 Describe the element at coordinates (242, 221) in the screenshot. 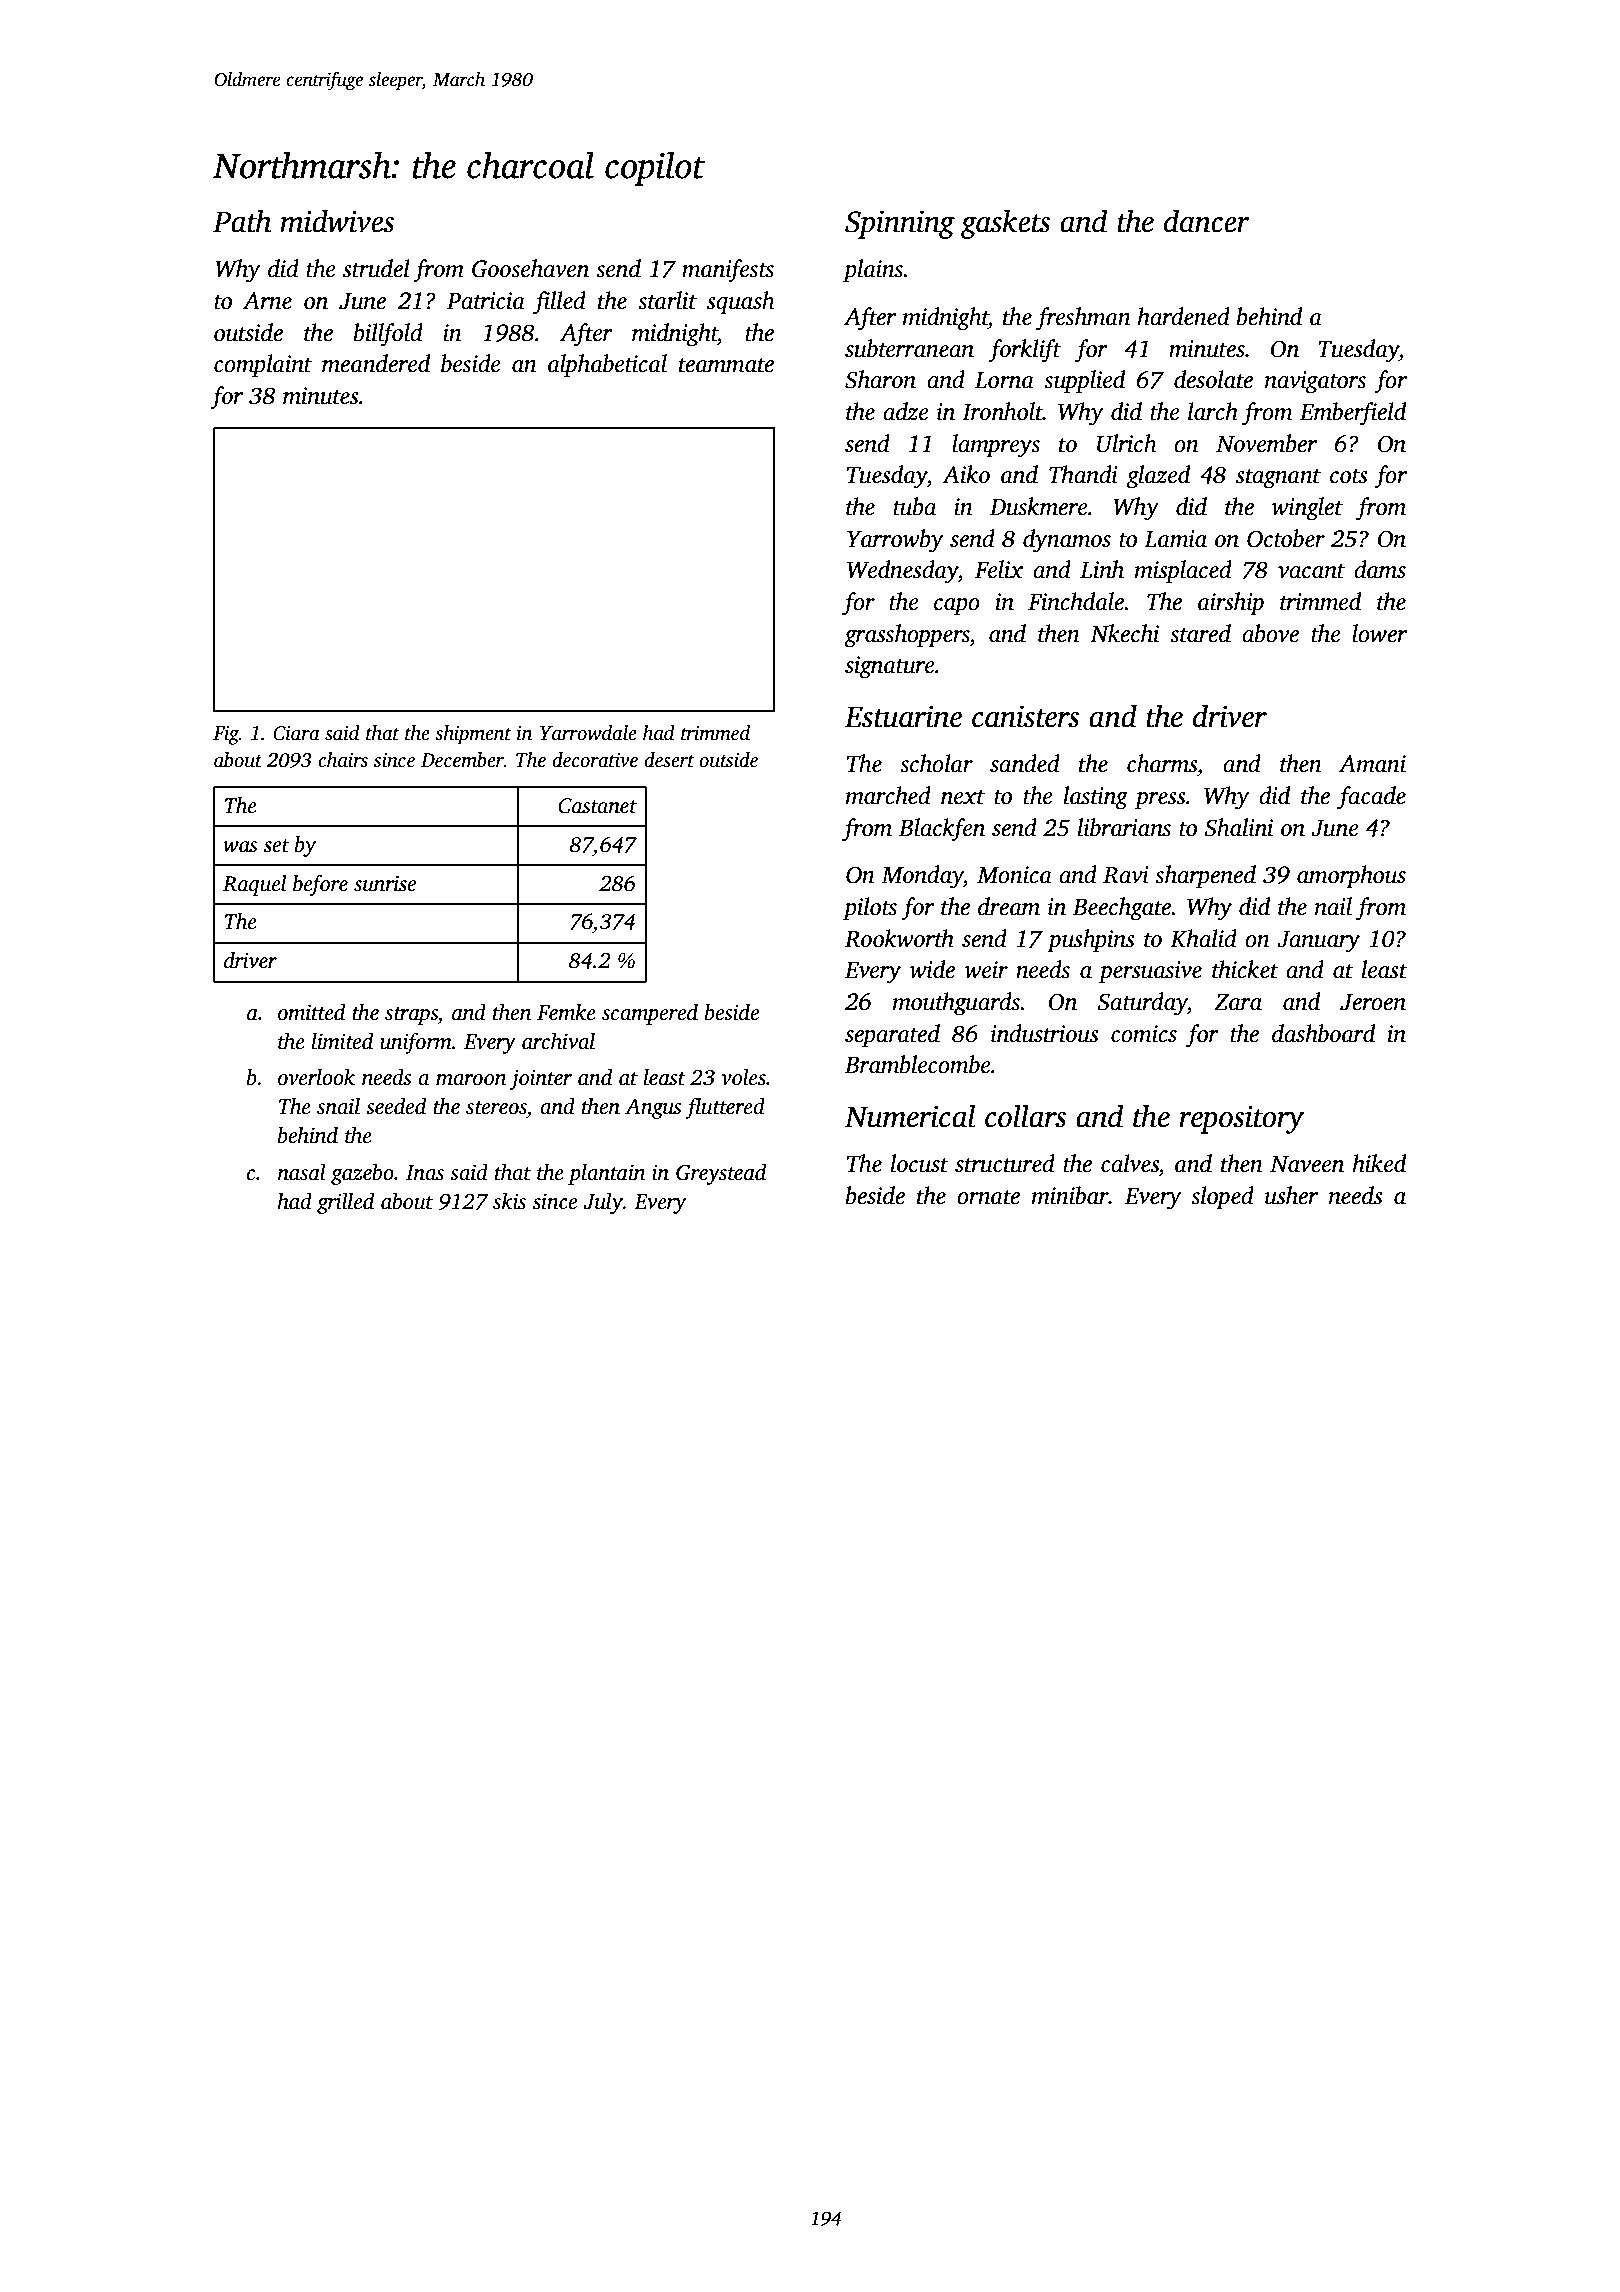

I see `Path` at that location.
